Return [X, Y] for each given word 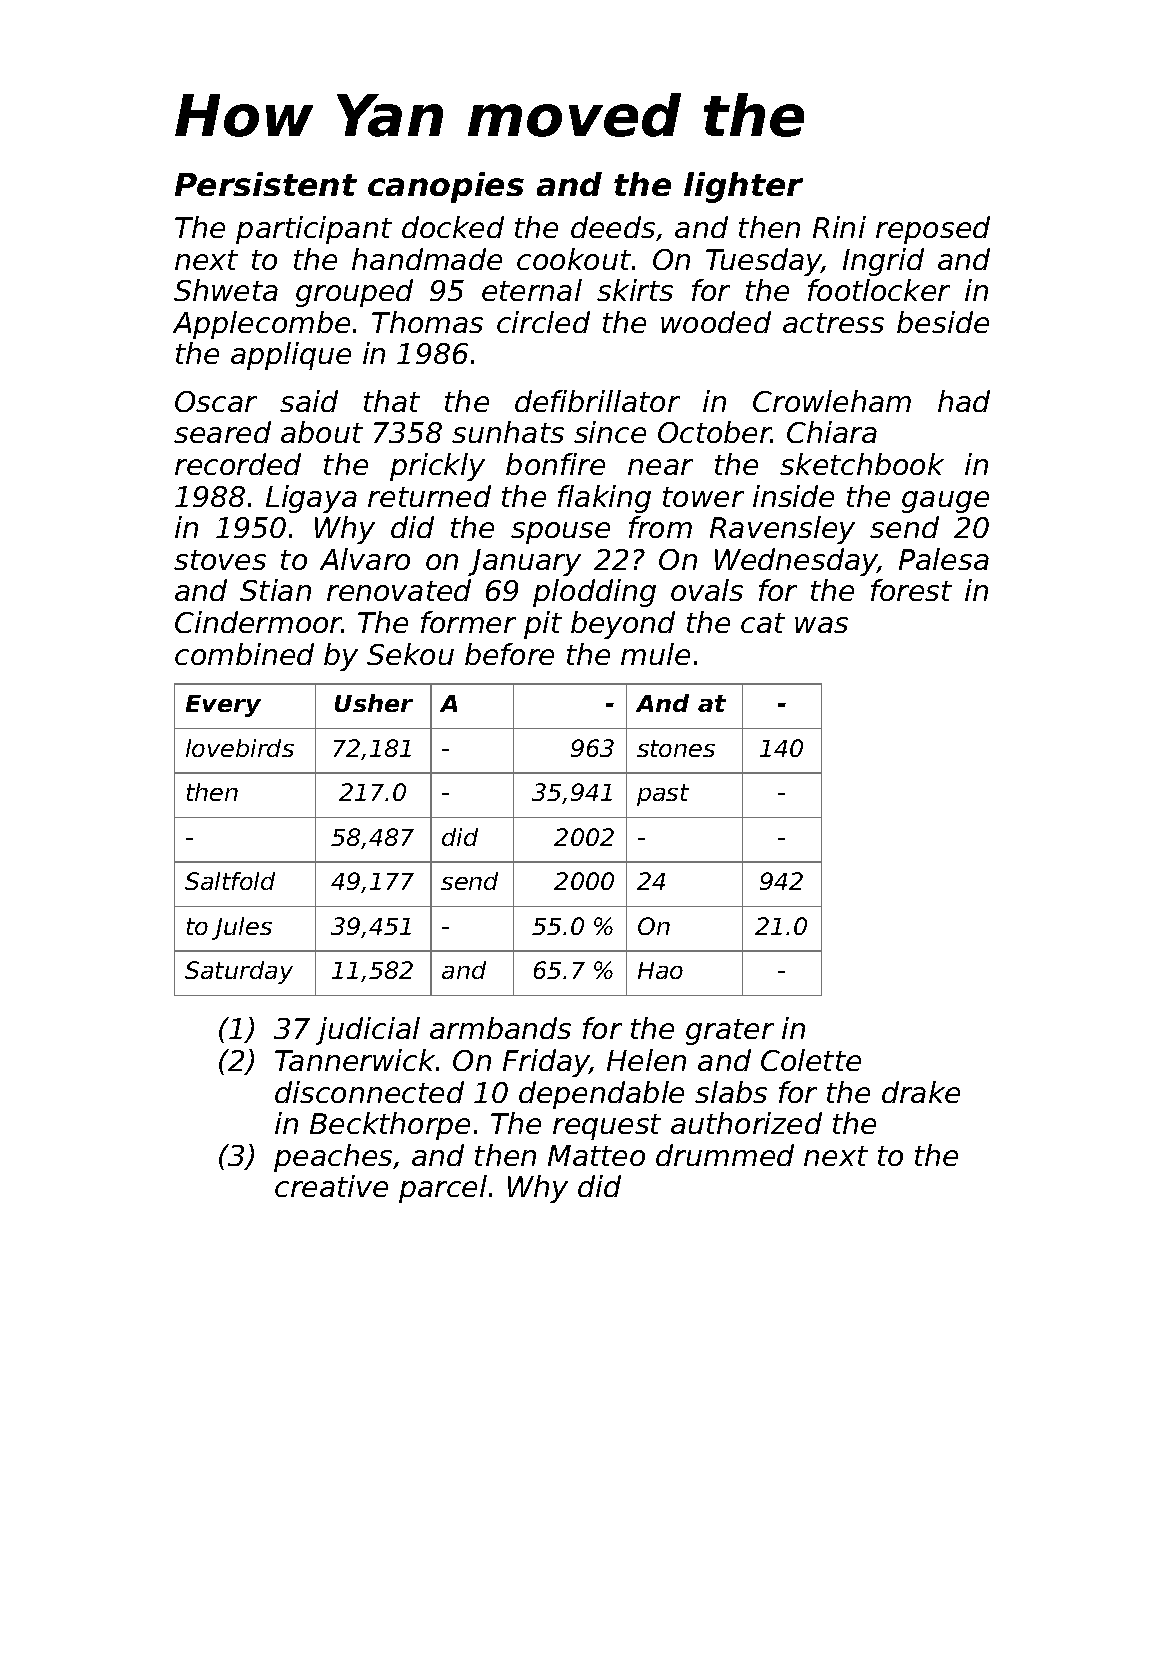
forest [911, 590]
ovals [707, 590]
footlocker [879, 290]
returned [429, 496]
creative [331, 1186]
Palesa [944, 559]
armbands [500, 1028]
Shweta [226, 290]
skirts [635, 290]
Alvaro [365, 559]
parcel [443, 1189]
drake [921, 1092]
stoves [220, 560]
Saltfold [230, 881]
